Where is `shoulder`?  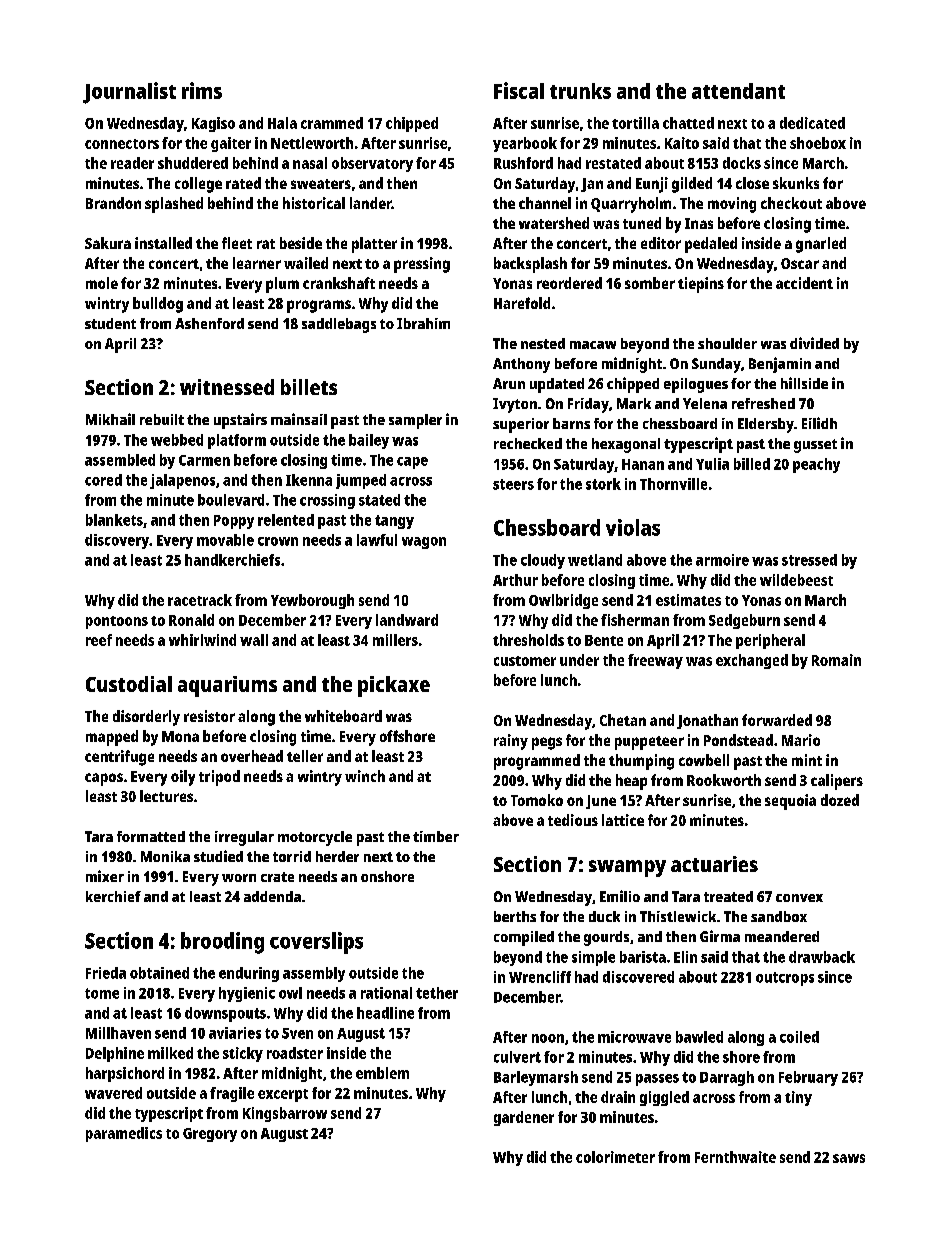
shoulder is located at coordinates (727, 343).
